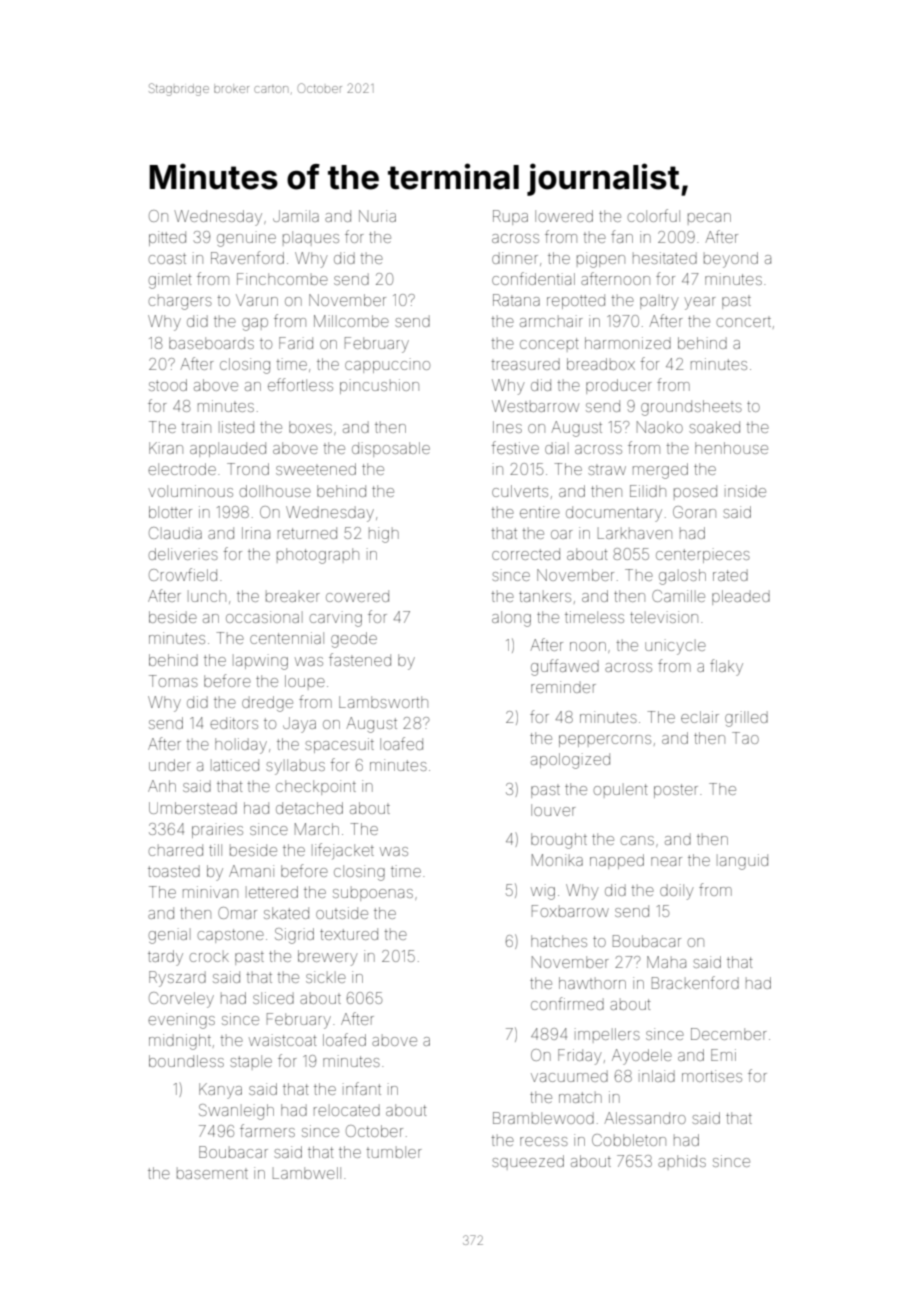 This document has height=1311, width=924. What do you see at coordinates (629, 1140) in the document?
I see `Cobbleton` at bounding box center [629, 1140].
